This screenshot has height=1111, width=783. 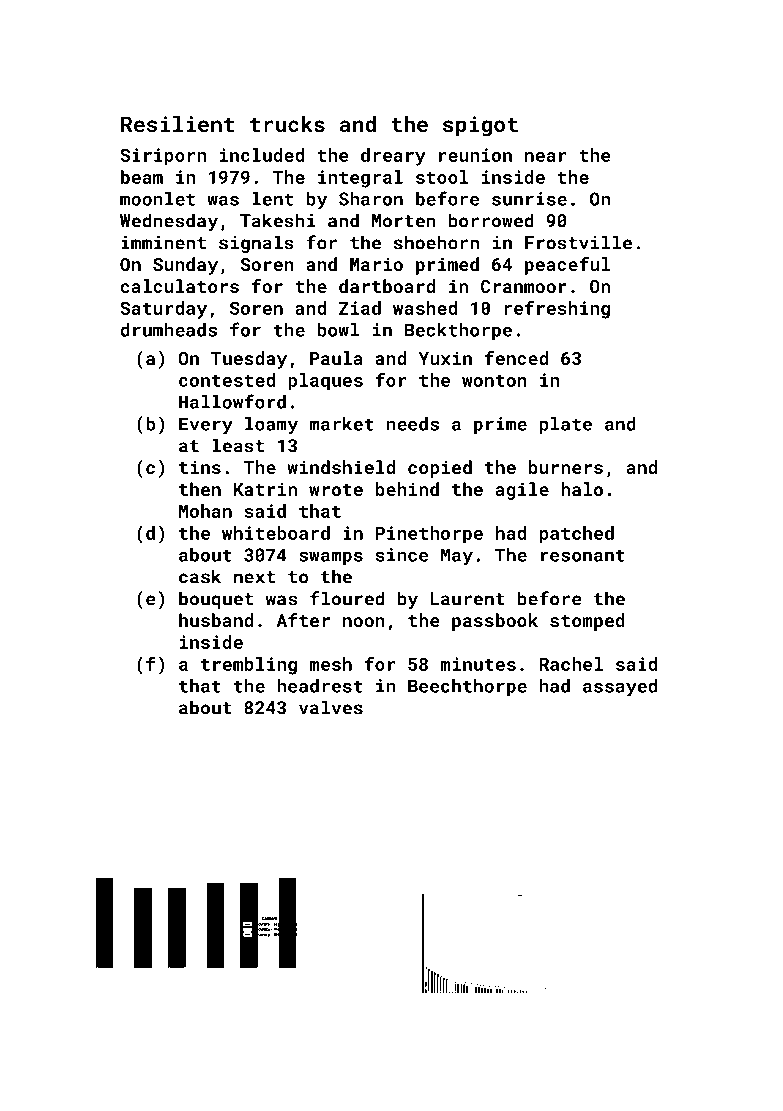 I want to click on trembling, so click(x=249, y=666).
